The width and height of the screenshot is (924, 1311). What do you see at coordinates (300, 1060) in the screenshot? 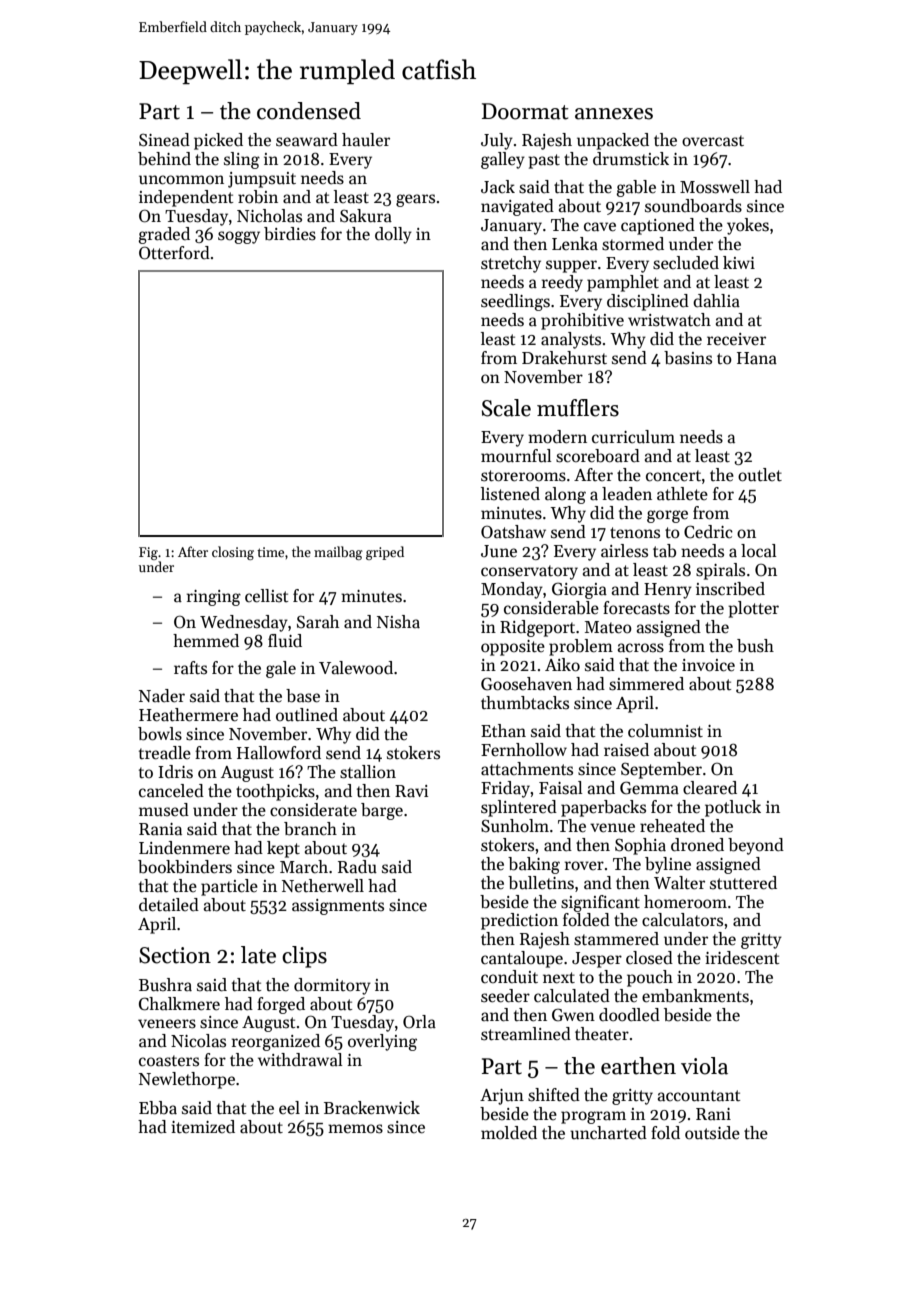
I see `withdrawal` at bounding box center [300, 1060].
